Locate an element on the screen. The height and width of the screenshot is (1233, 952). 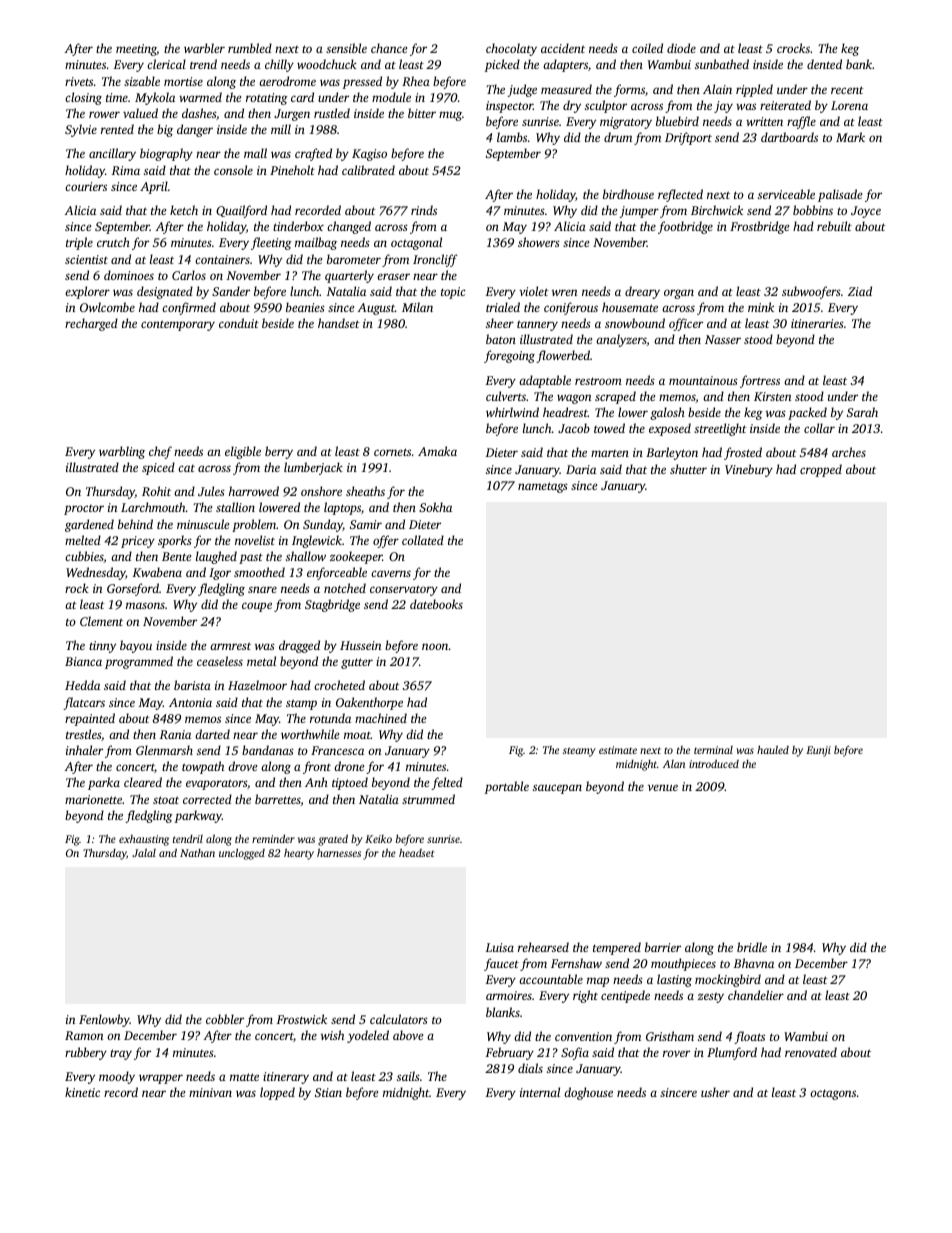
rumbled is located at coordinates (250, 48).
